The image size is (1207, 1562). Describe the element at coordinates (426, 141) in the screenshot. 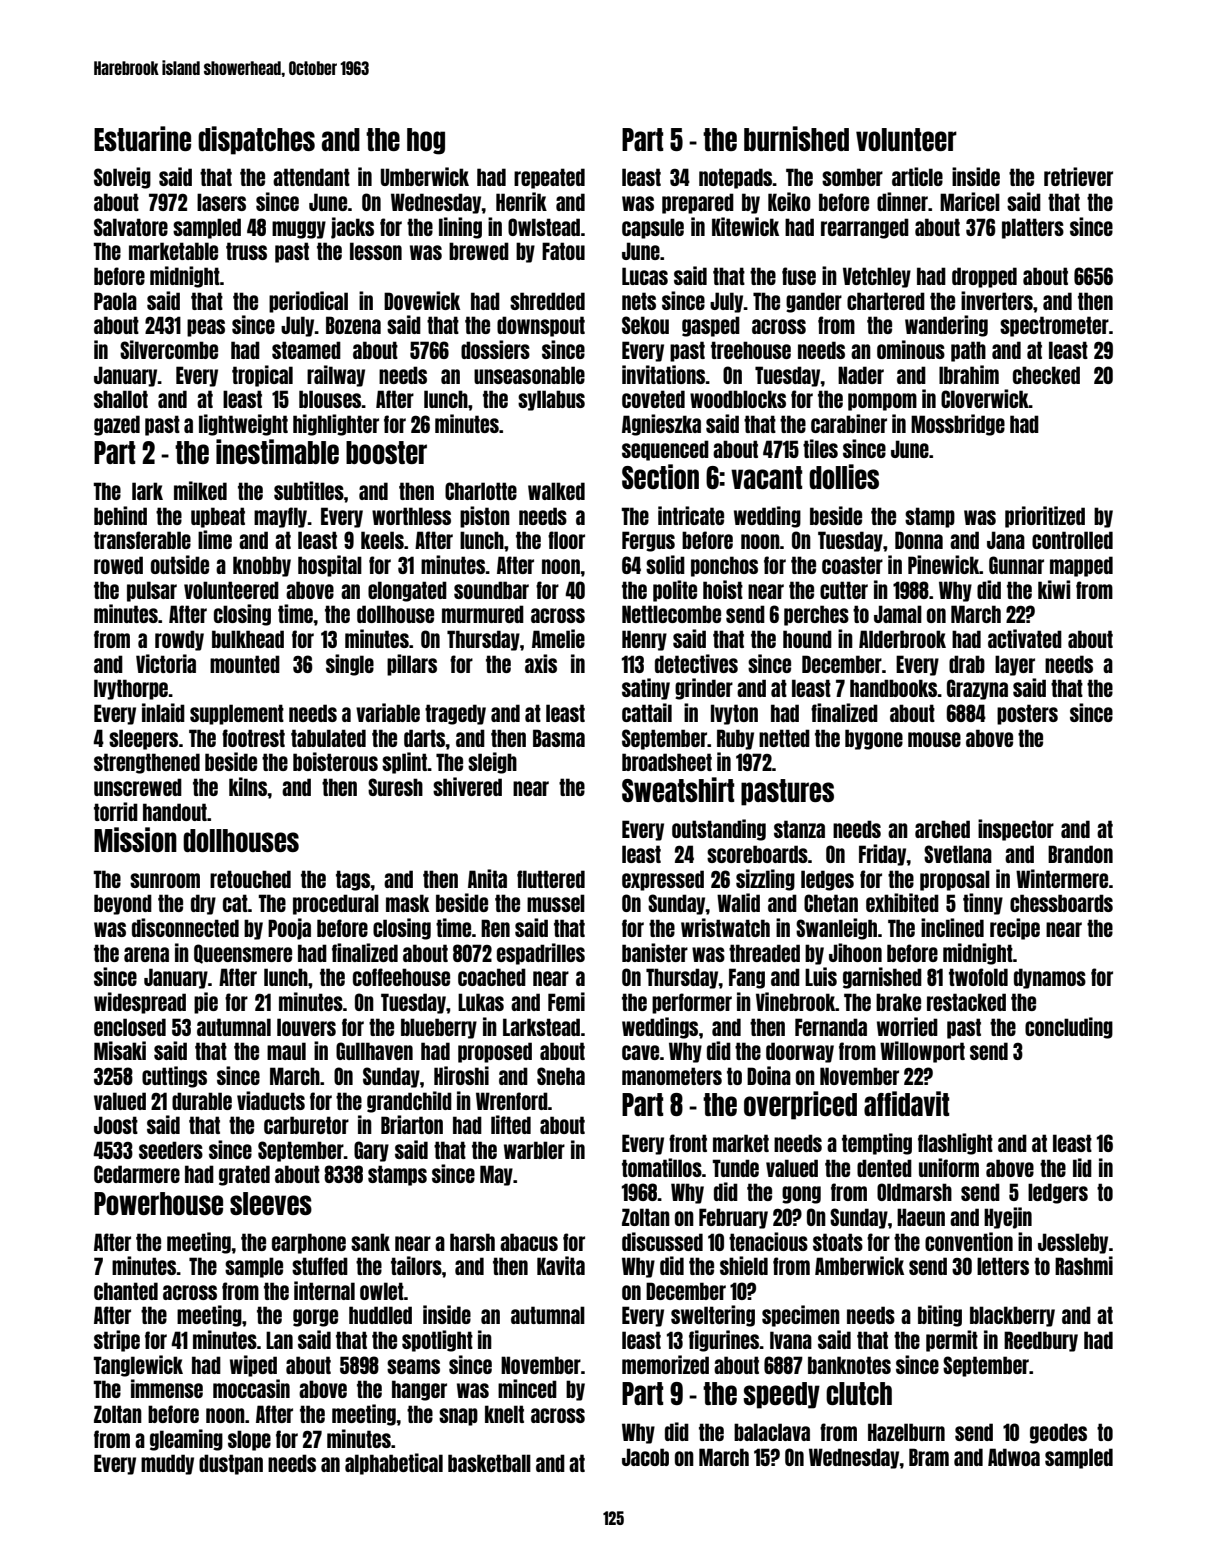

I see `hog` at that location.
